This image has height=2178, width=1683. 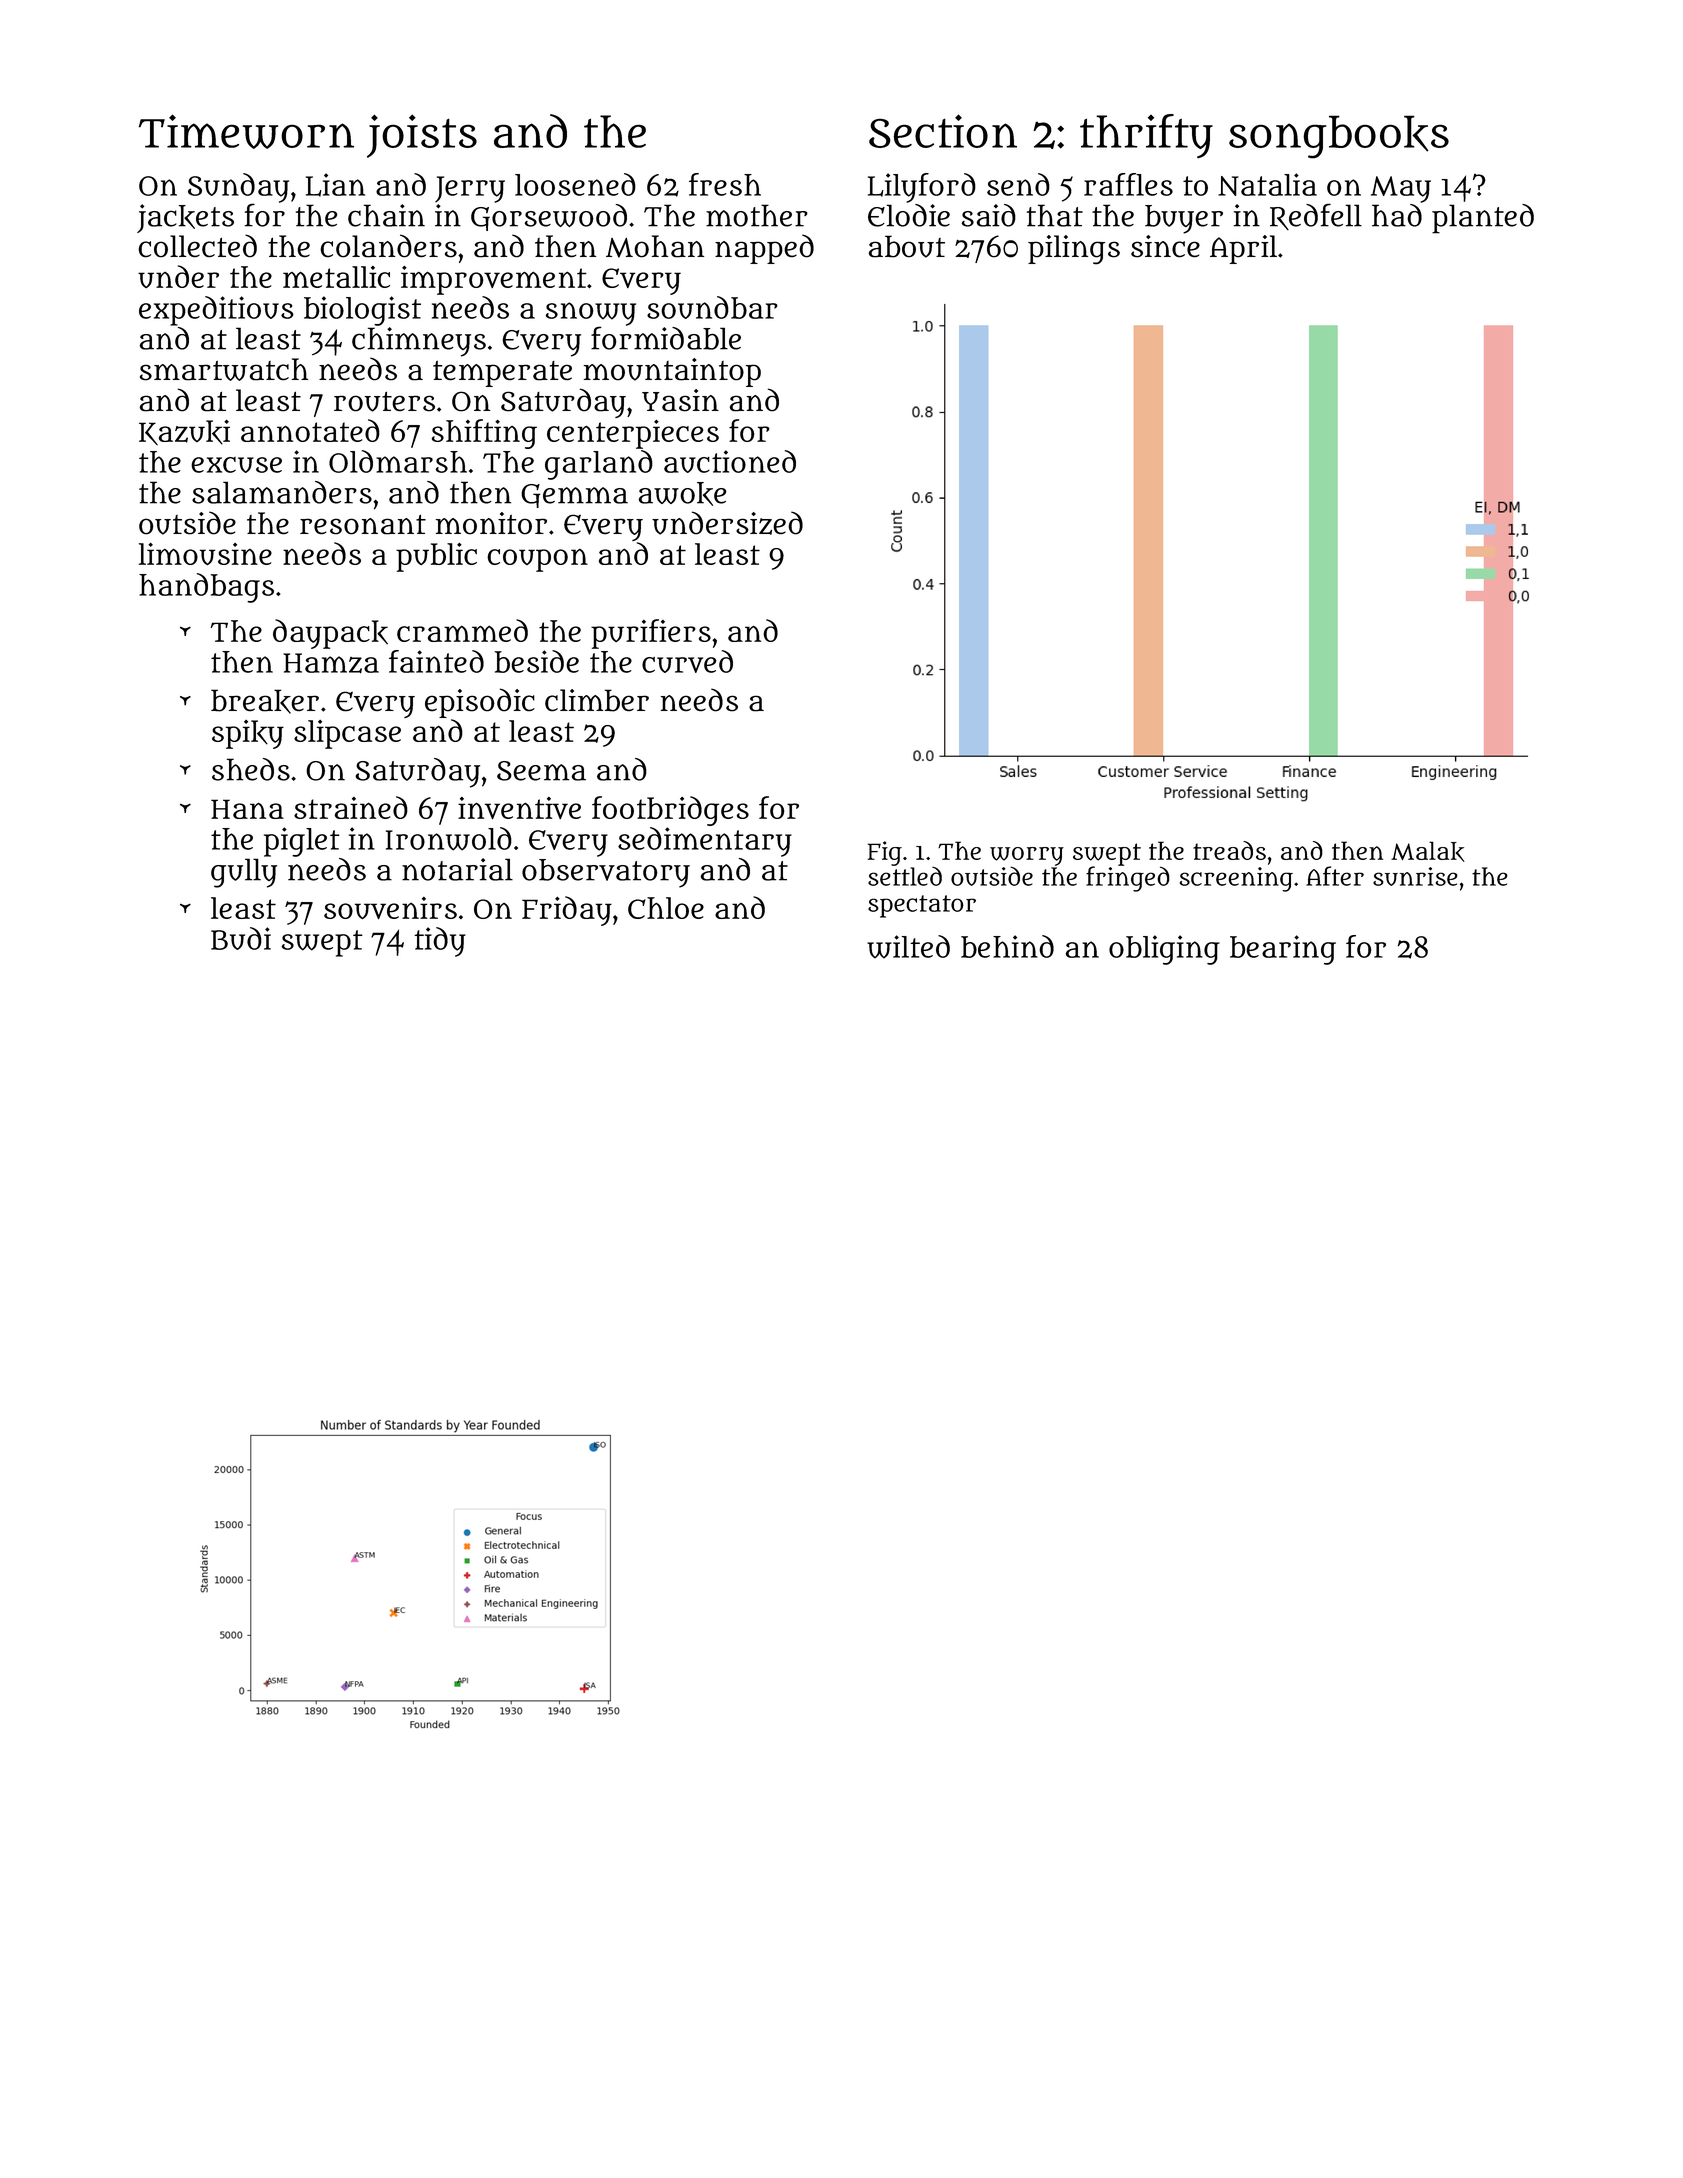 I want to click on Hana, so click(x=247, y=809).
